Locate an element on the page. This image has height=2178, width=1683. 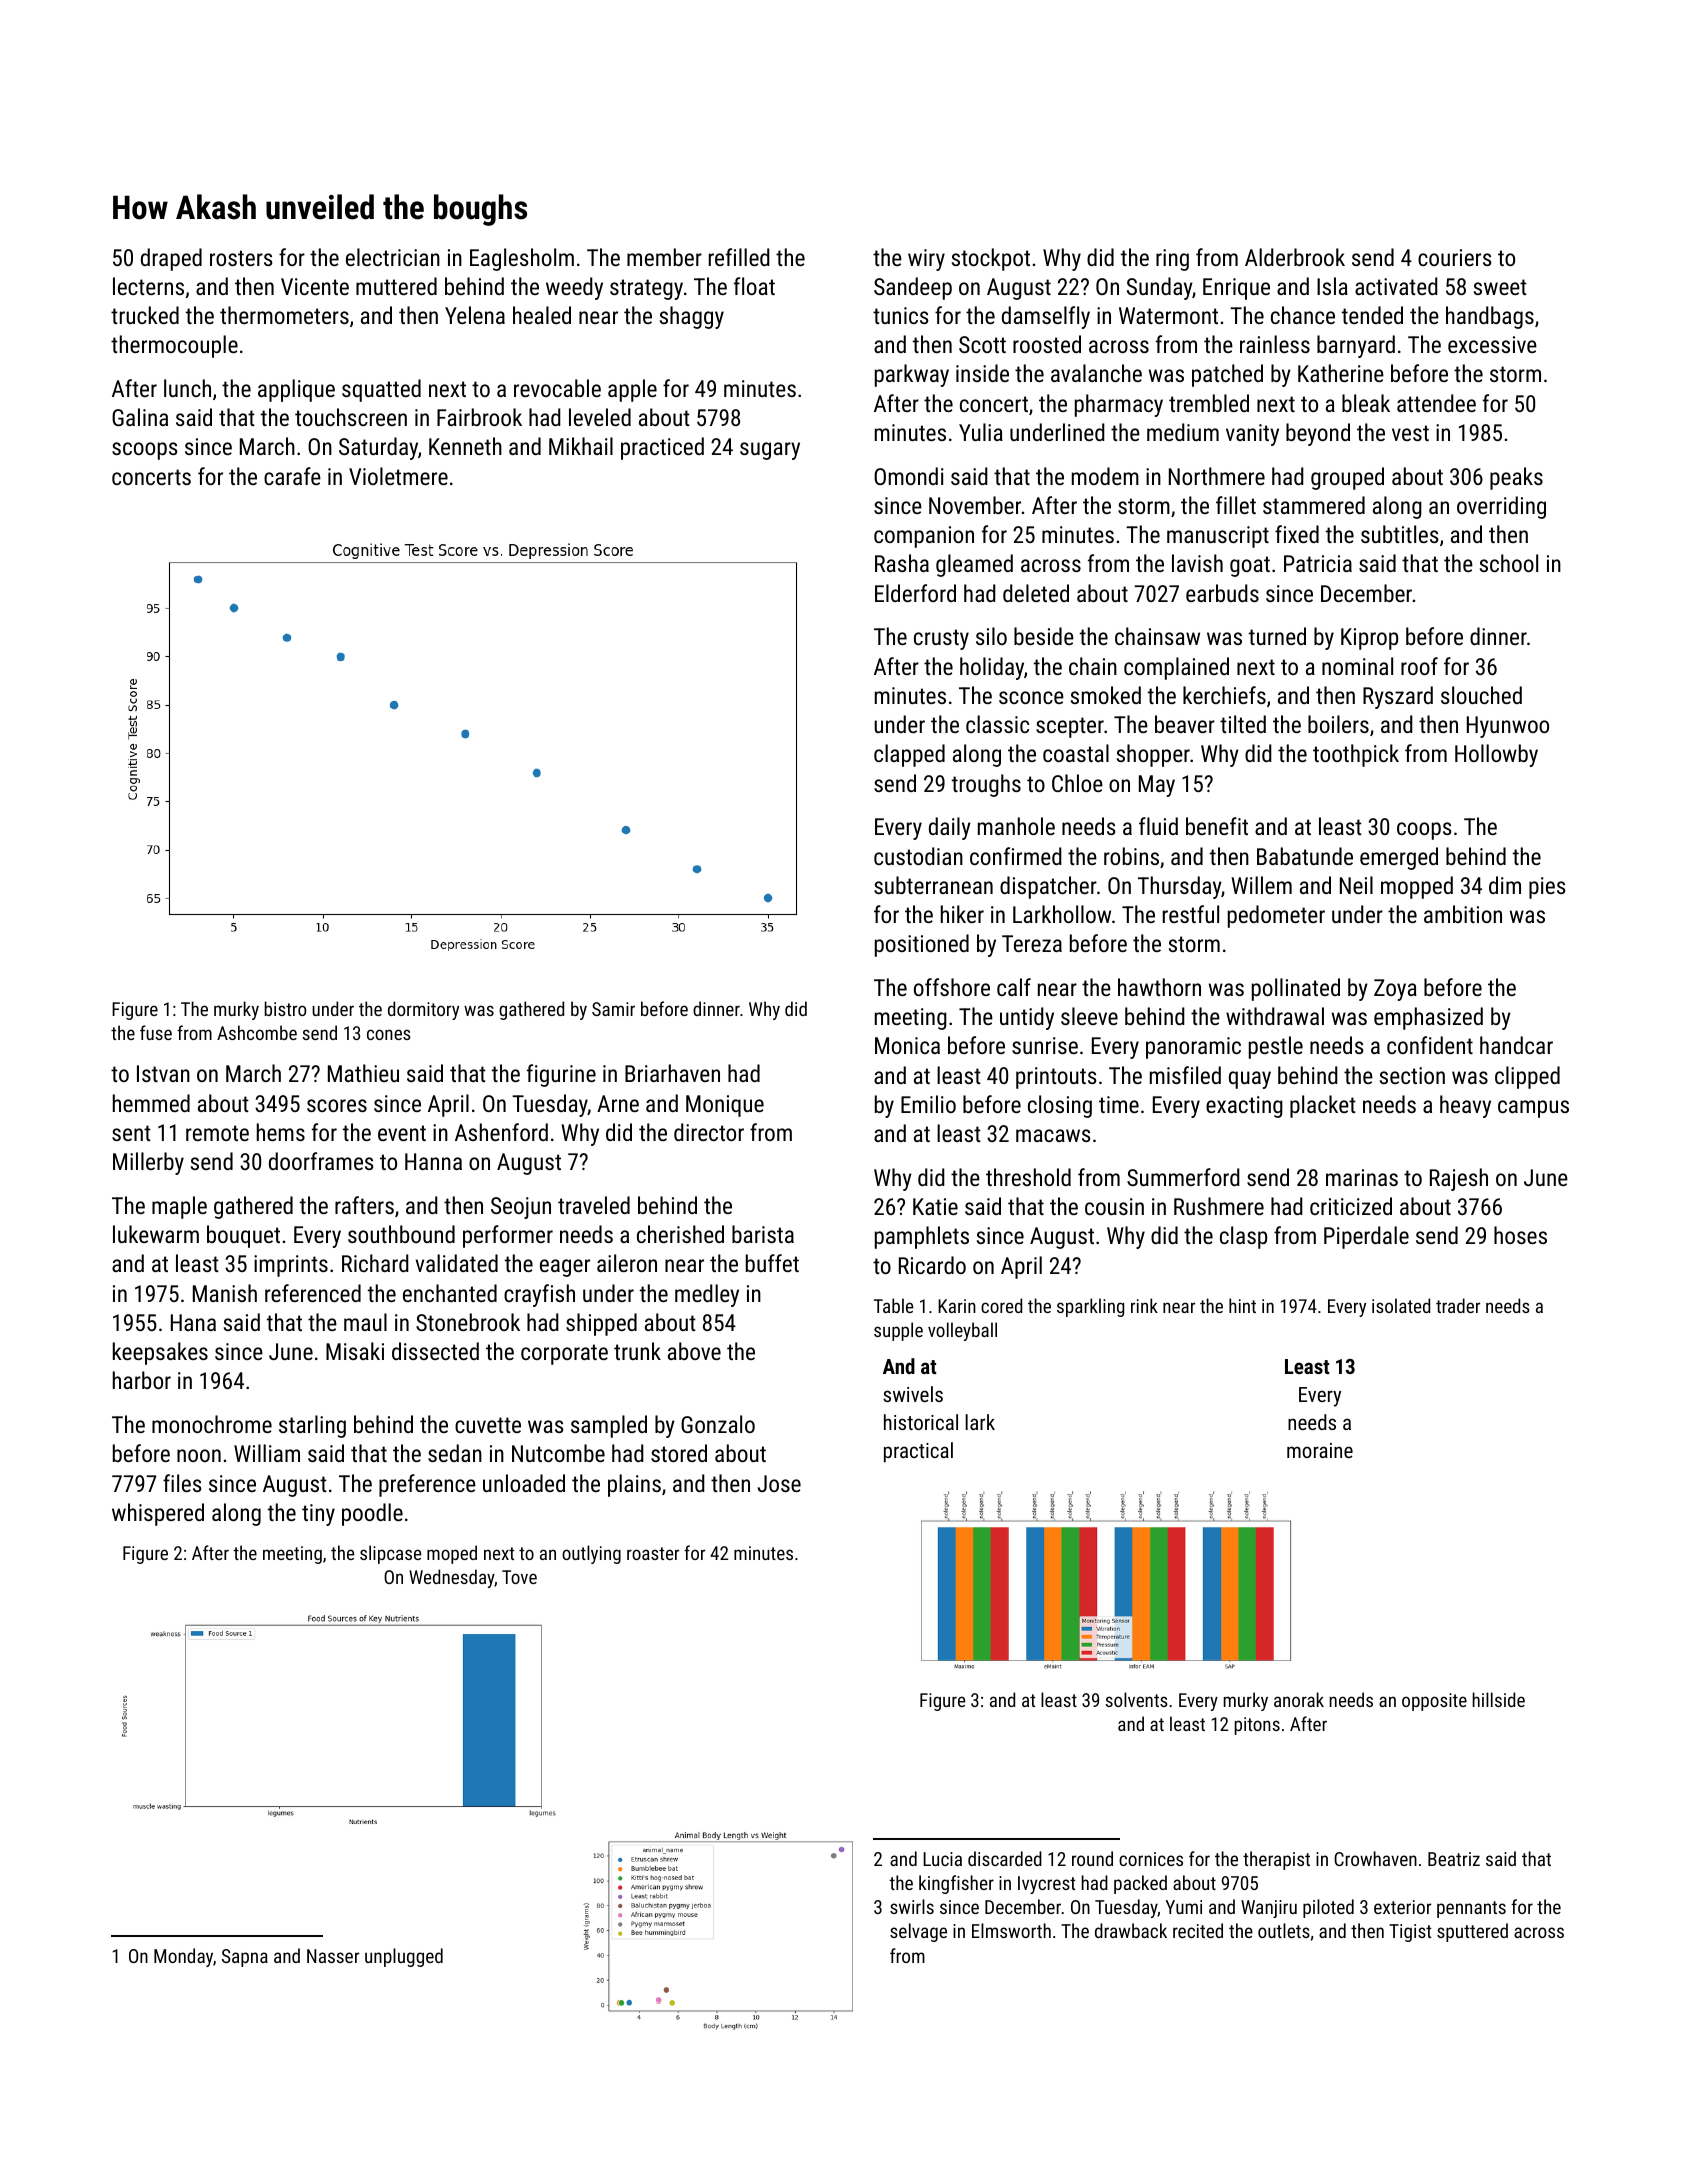
harbor is located at coordinates (142, 1380).
